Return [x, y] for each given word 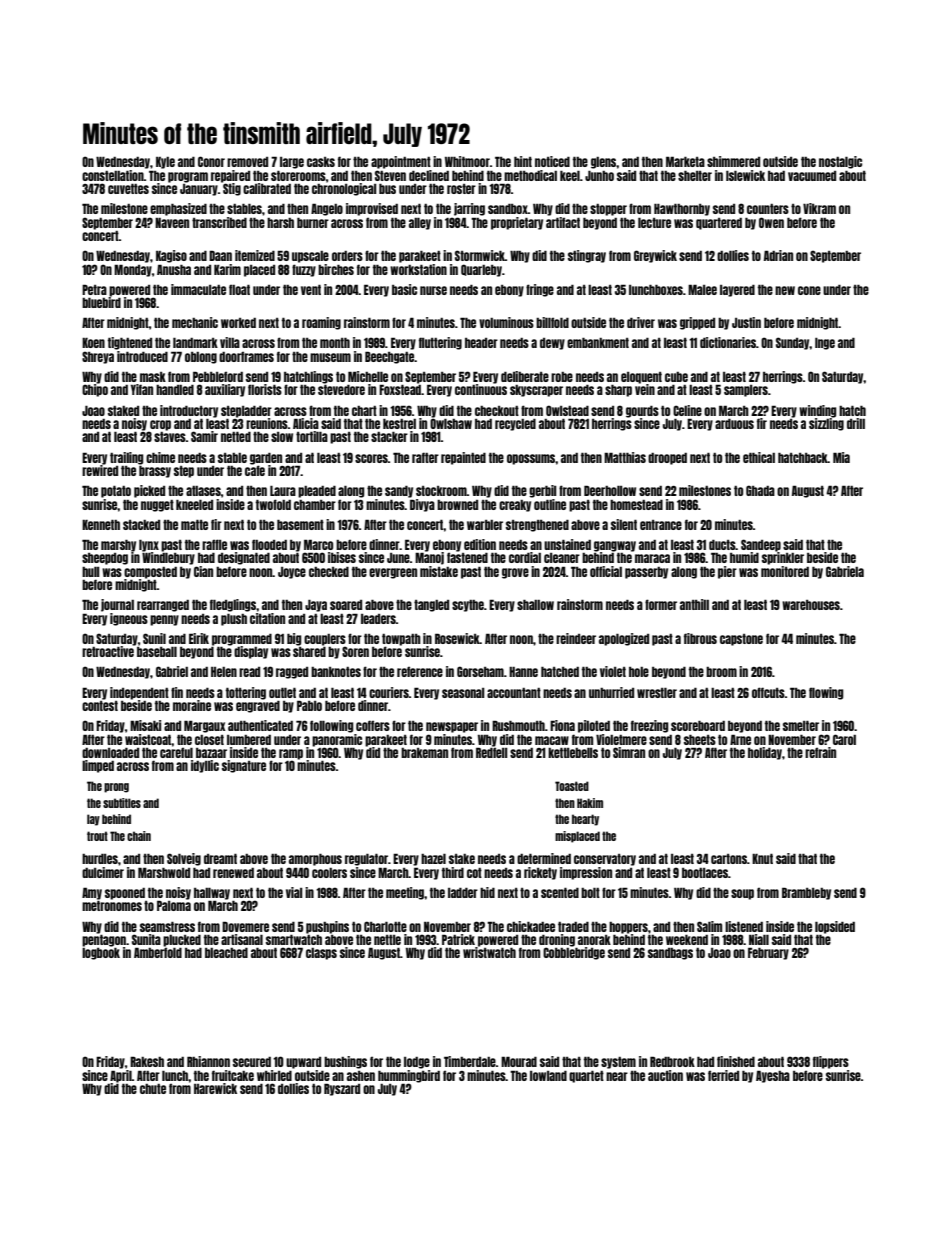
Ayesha [773, 1076]
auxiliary [225, 390]
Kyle [165, 163]
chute [153, 1089]
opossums [531, 459]
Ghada [760, 490]
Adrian [778, 255]
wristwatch [489, 952]
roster [461, 189]
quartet [586, 1077]
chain [139, 836]
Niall [759, 939]
